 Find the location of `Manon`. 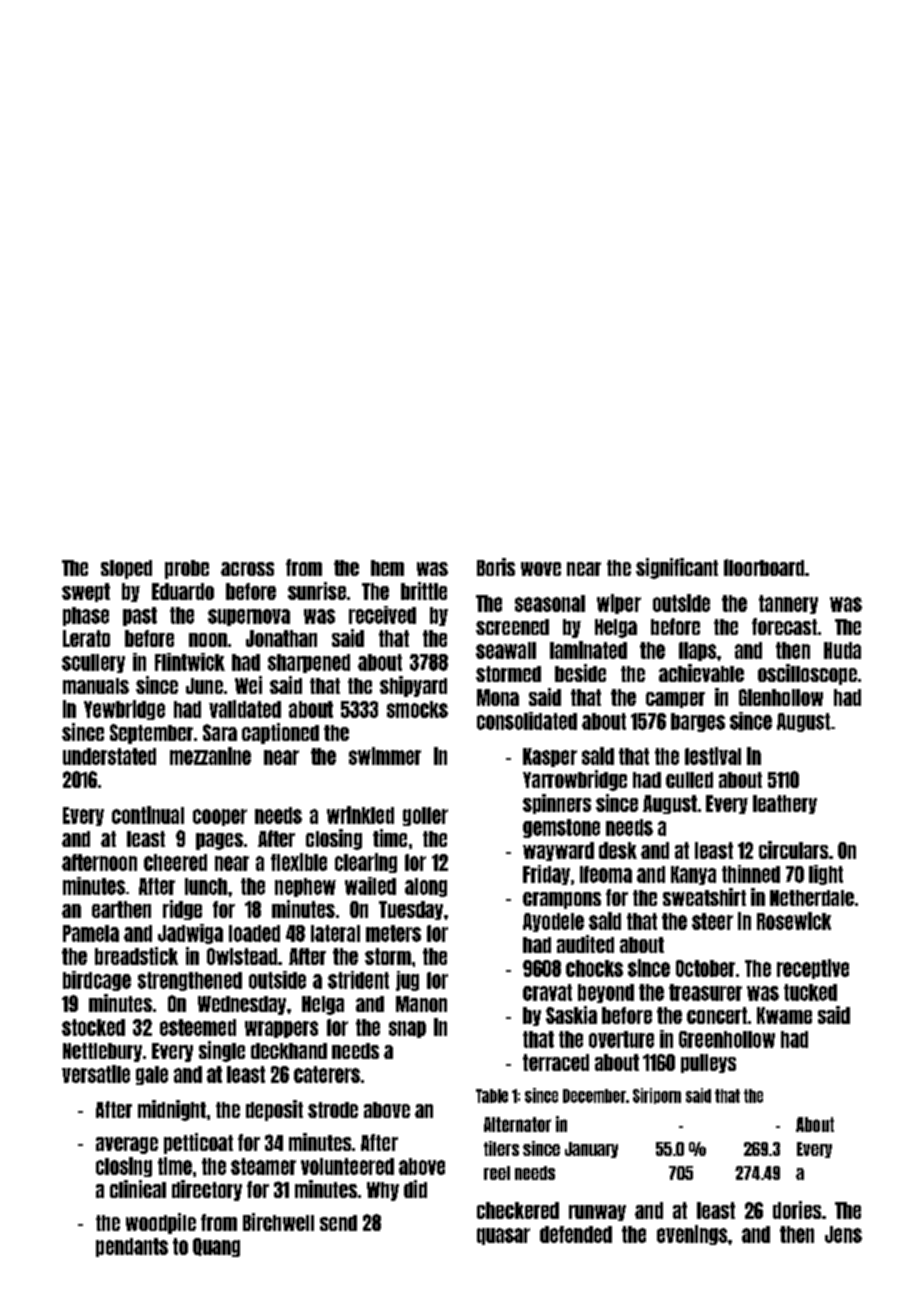

Manon is located at coordinates (421, 1004).
